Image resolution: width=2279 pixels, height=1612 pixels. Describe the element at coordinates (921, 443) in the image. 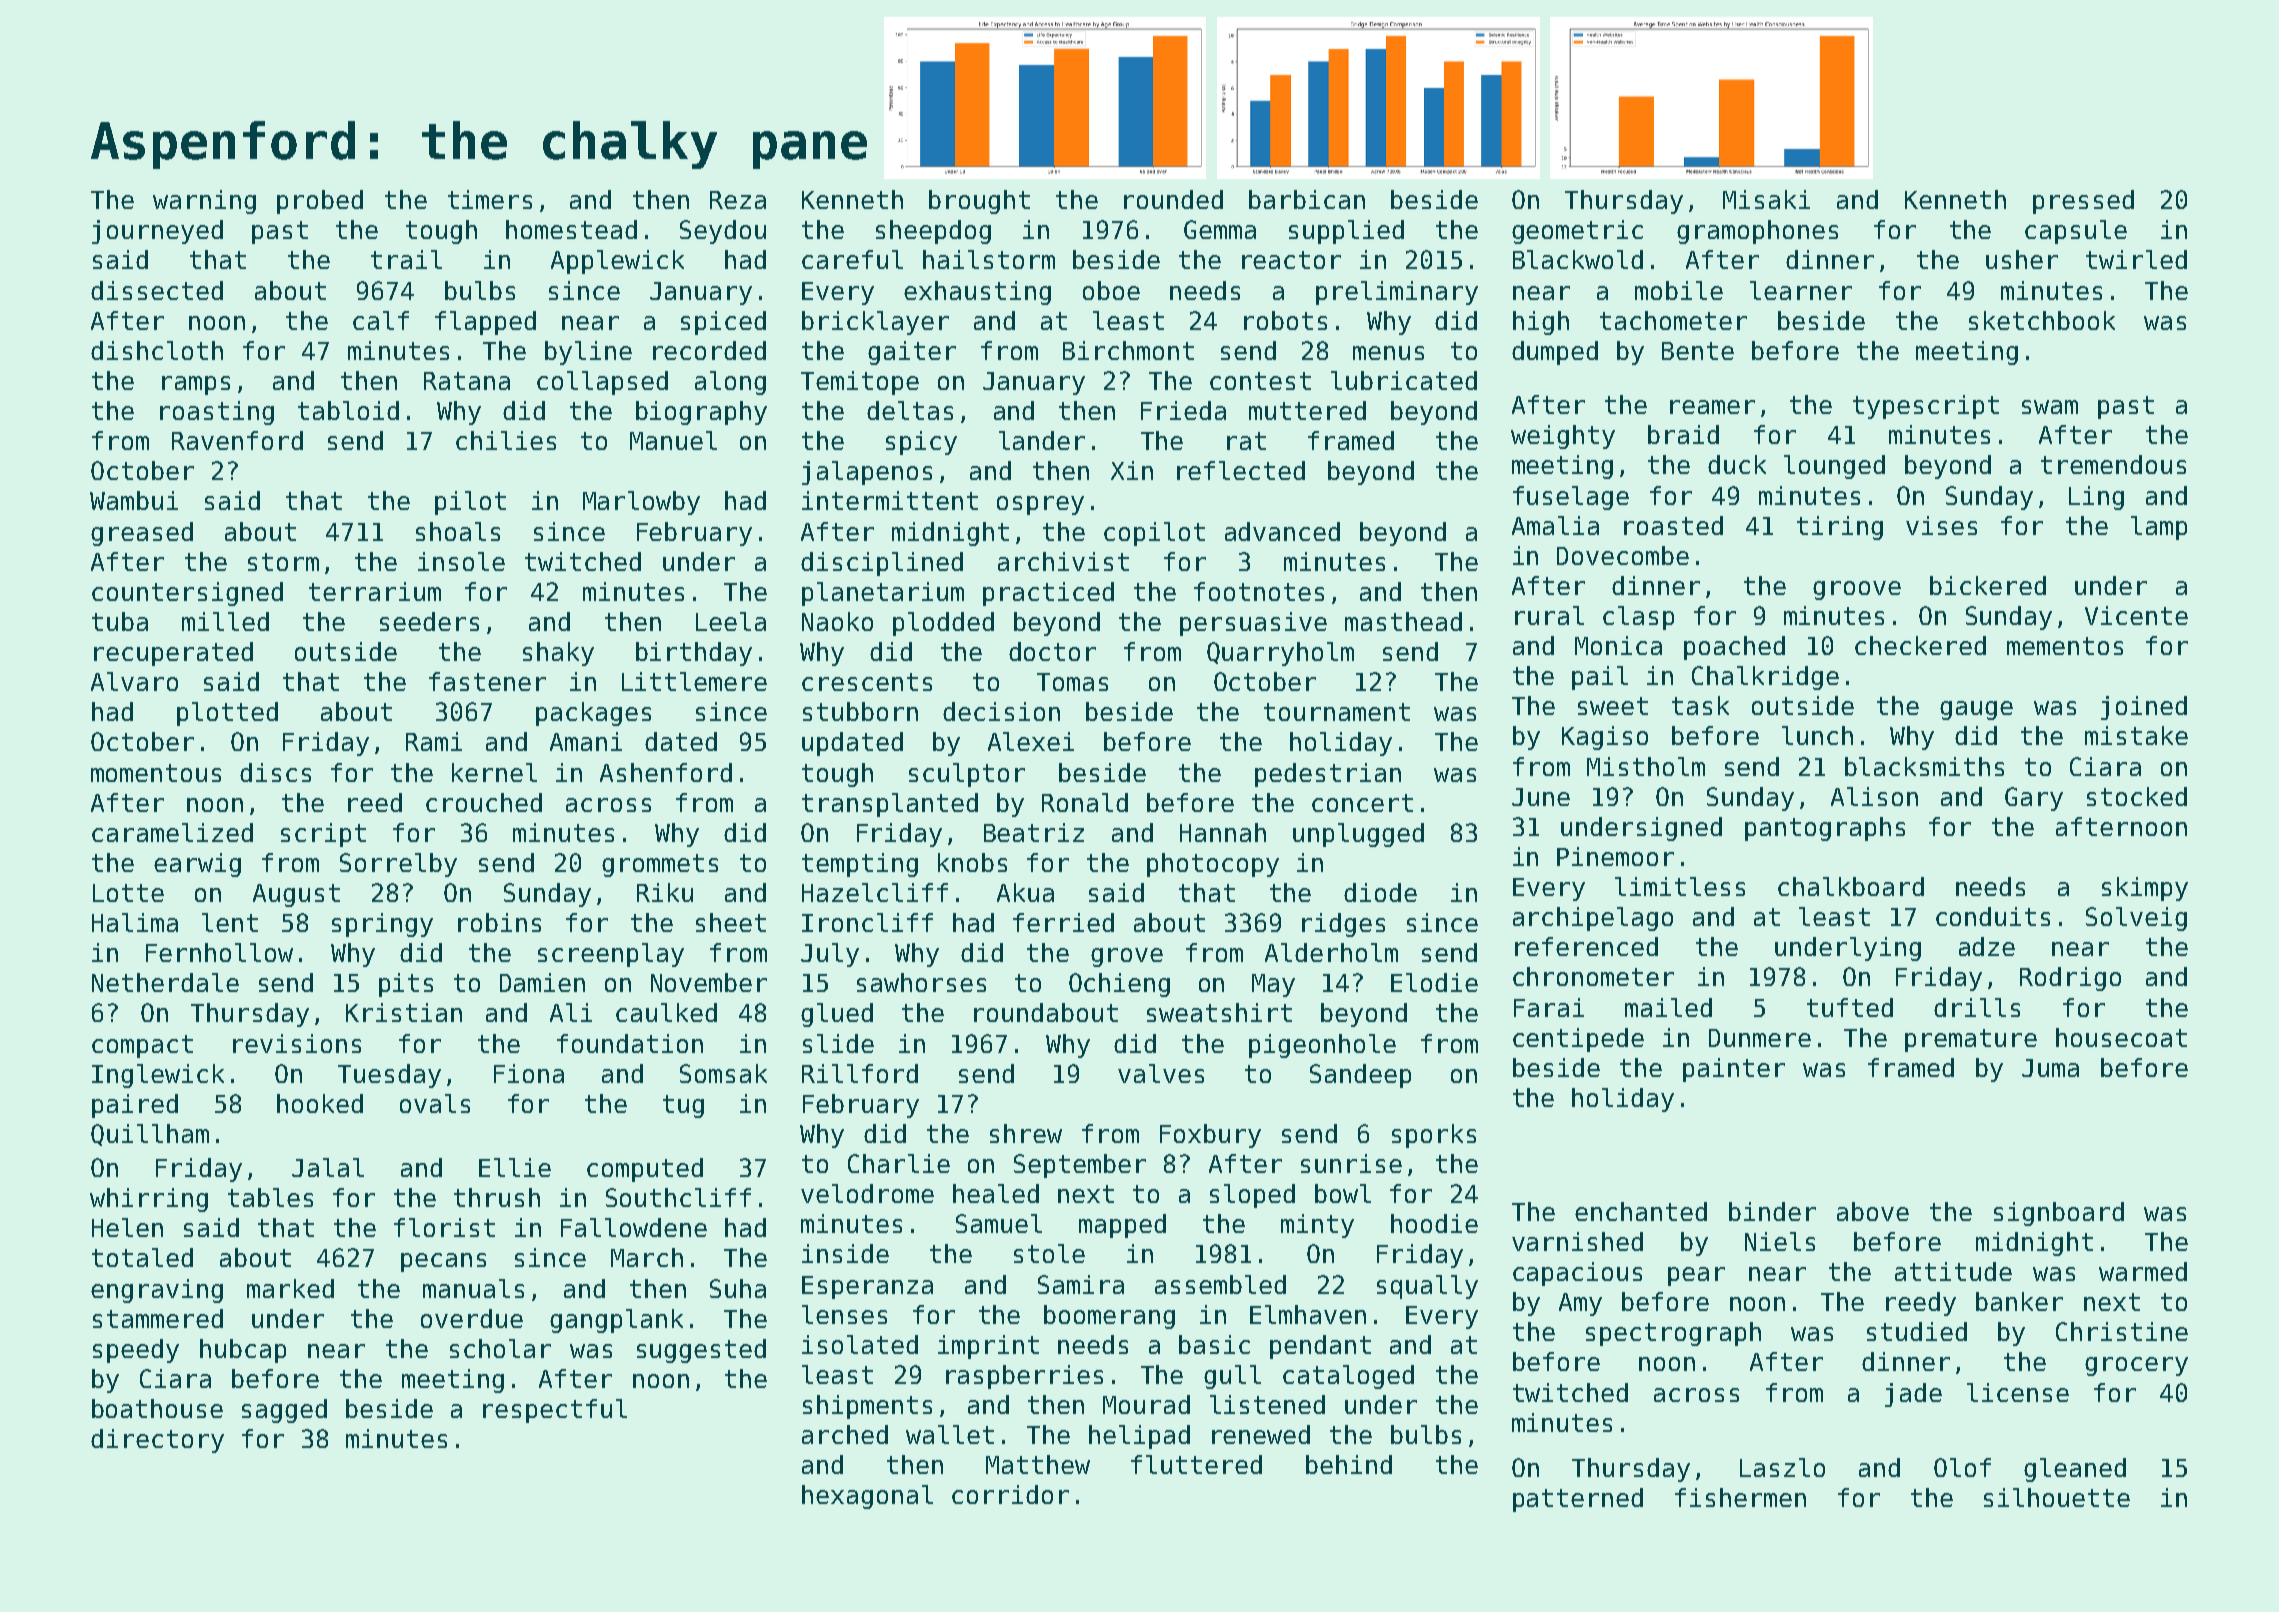

I see `spicy` at that location.
